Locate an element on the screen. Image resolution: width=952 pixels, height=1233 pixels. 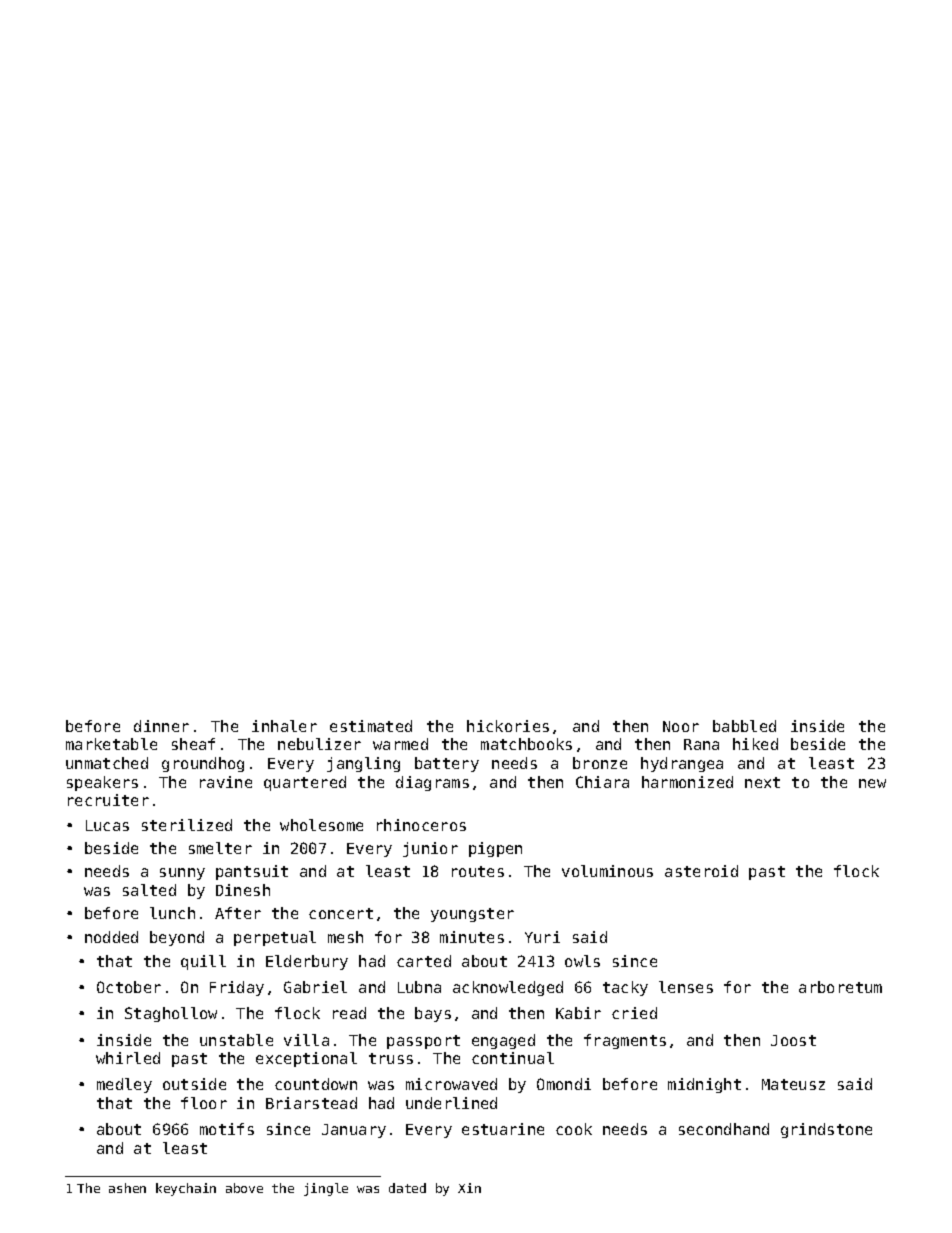
ravine is located at coordinates (226, 782).
